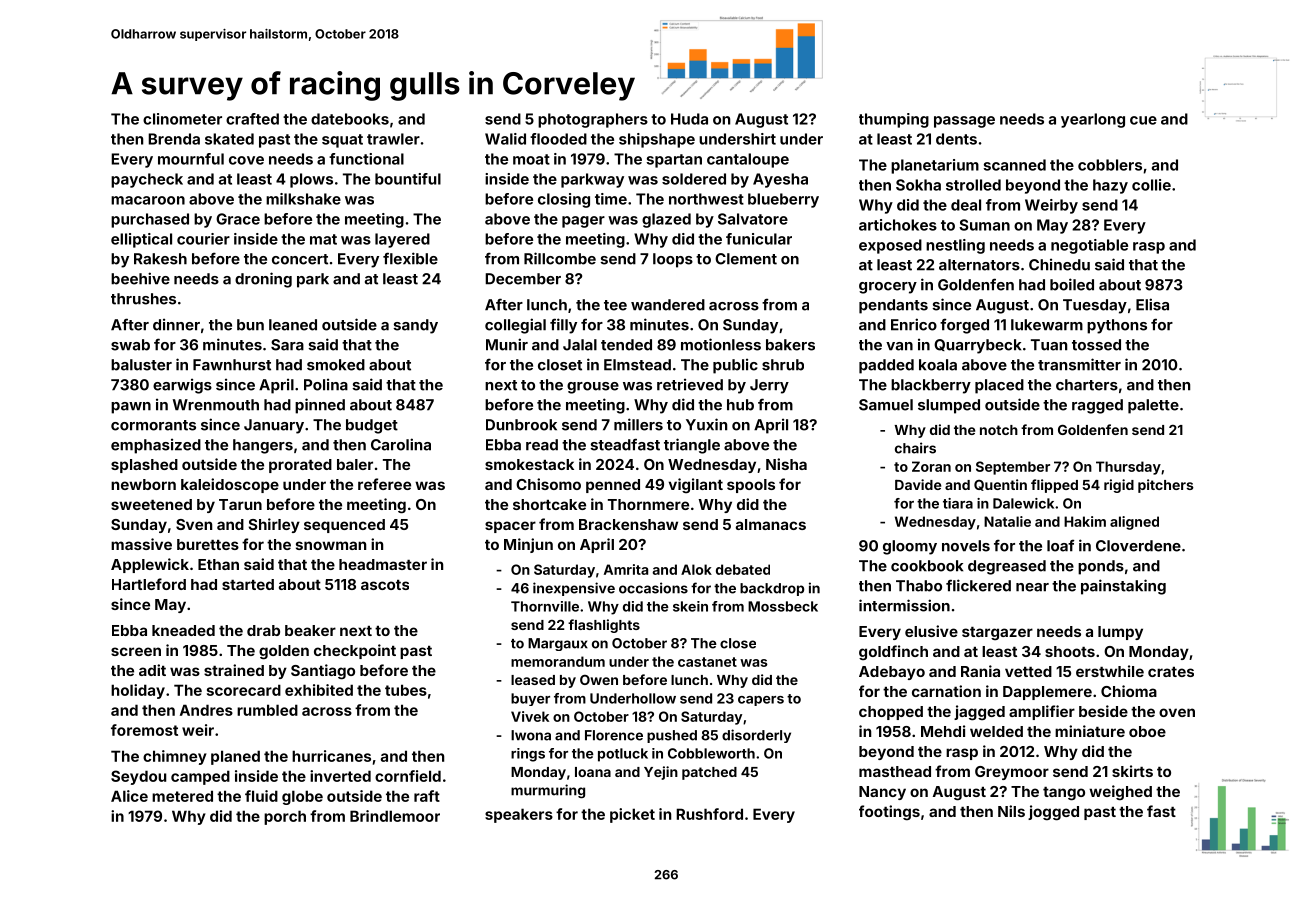 The height and width of the page is (924, 1308). Describe the element at coordinates (528, 755) in the page. I see `rings` at that location.
